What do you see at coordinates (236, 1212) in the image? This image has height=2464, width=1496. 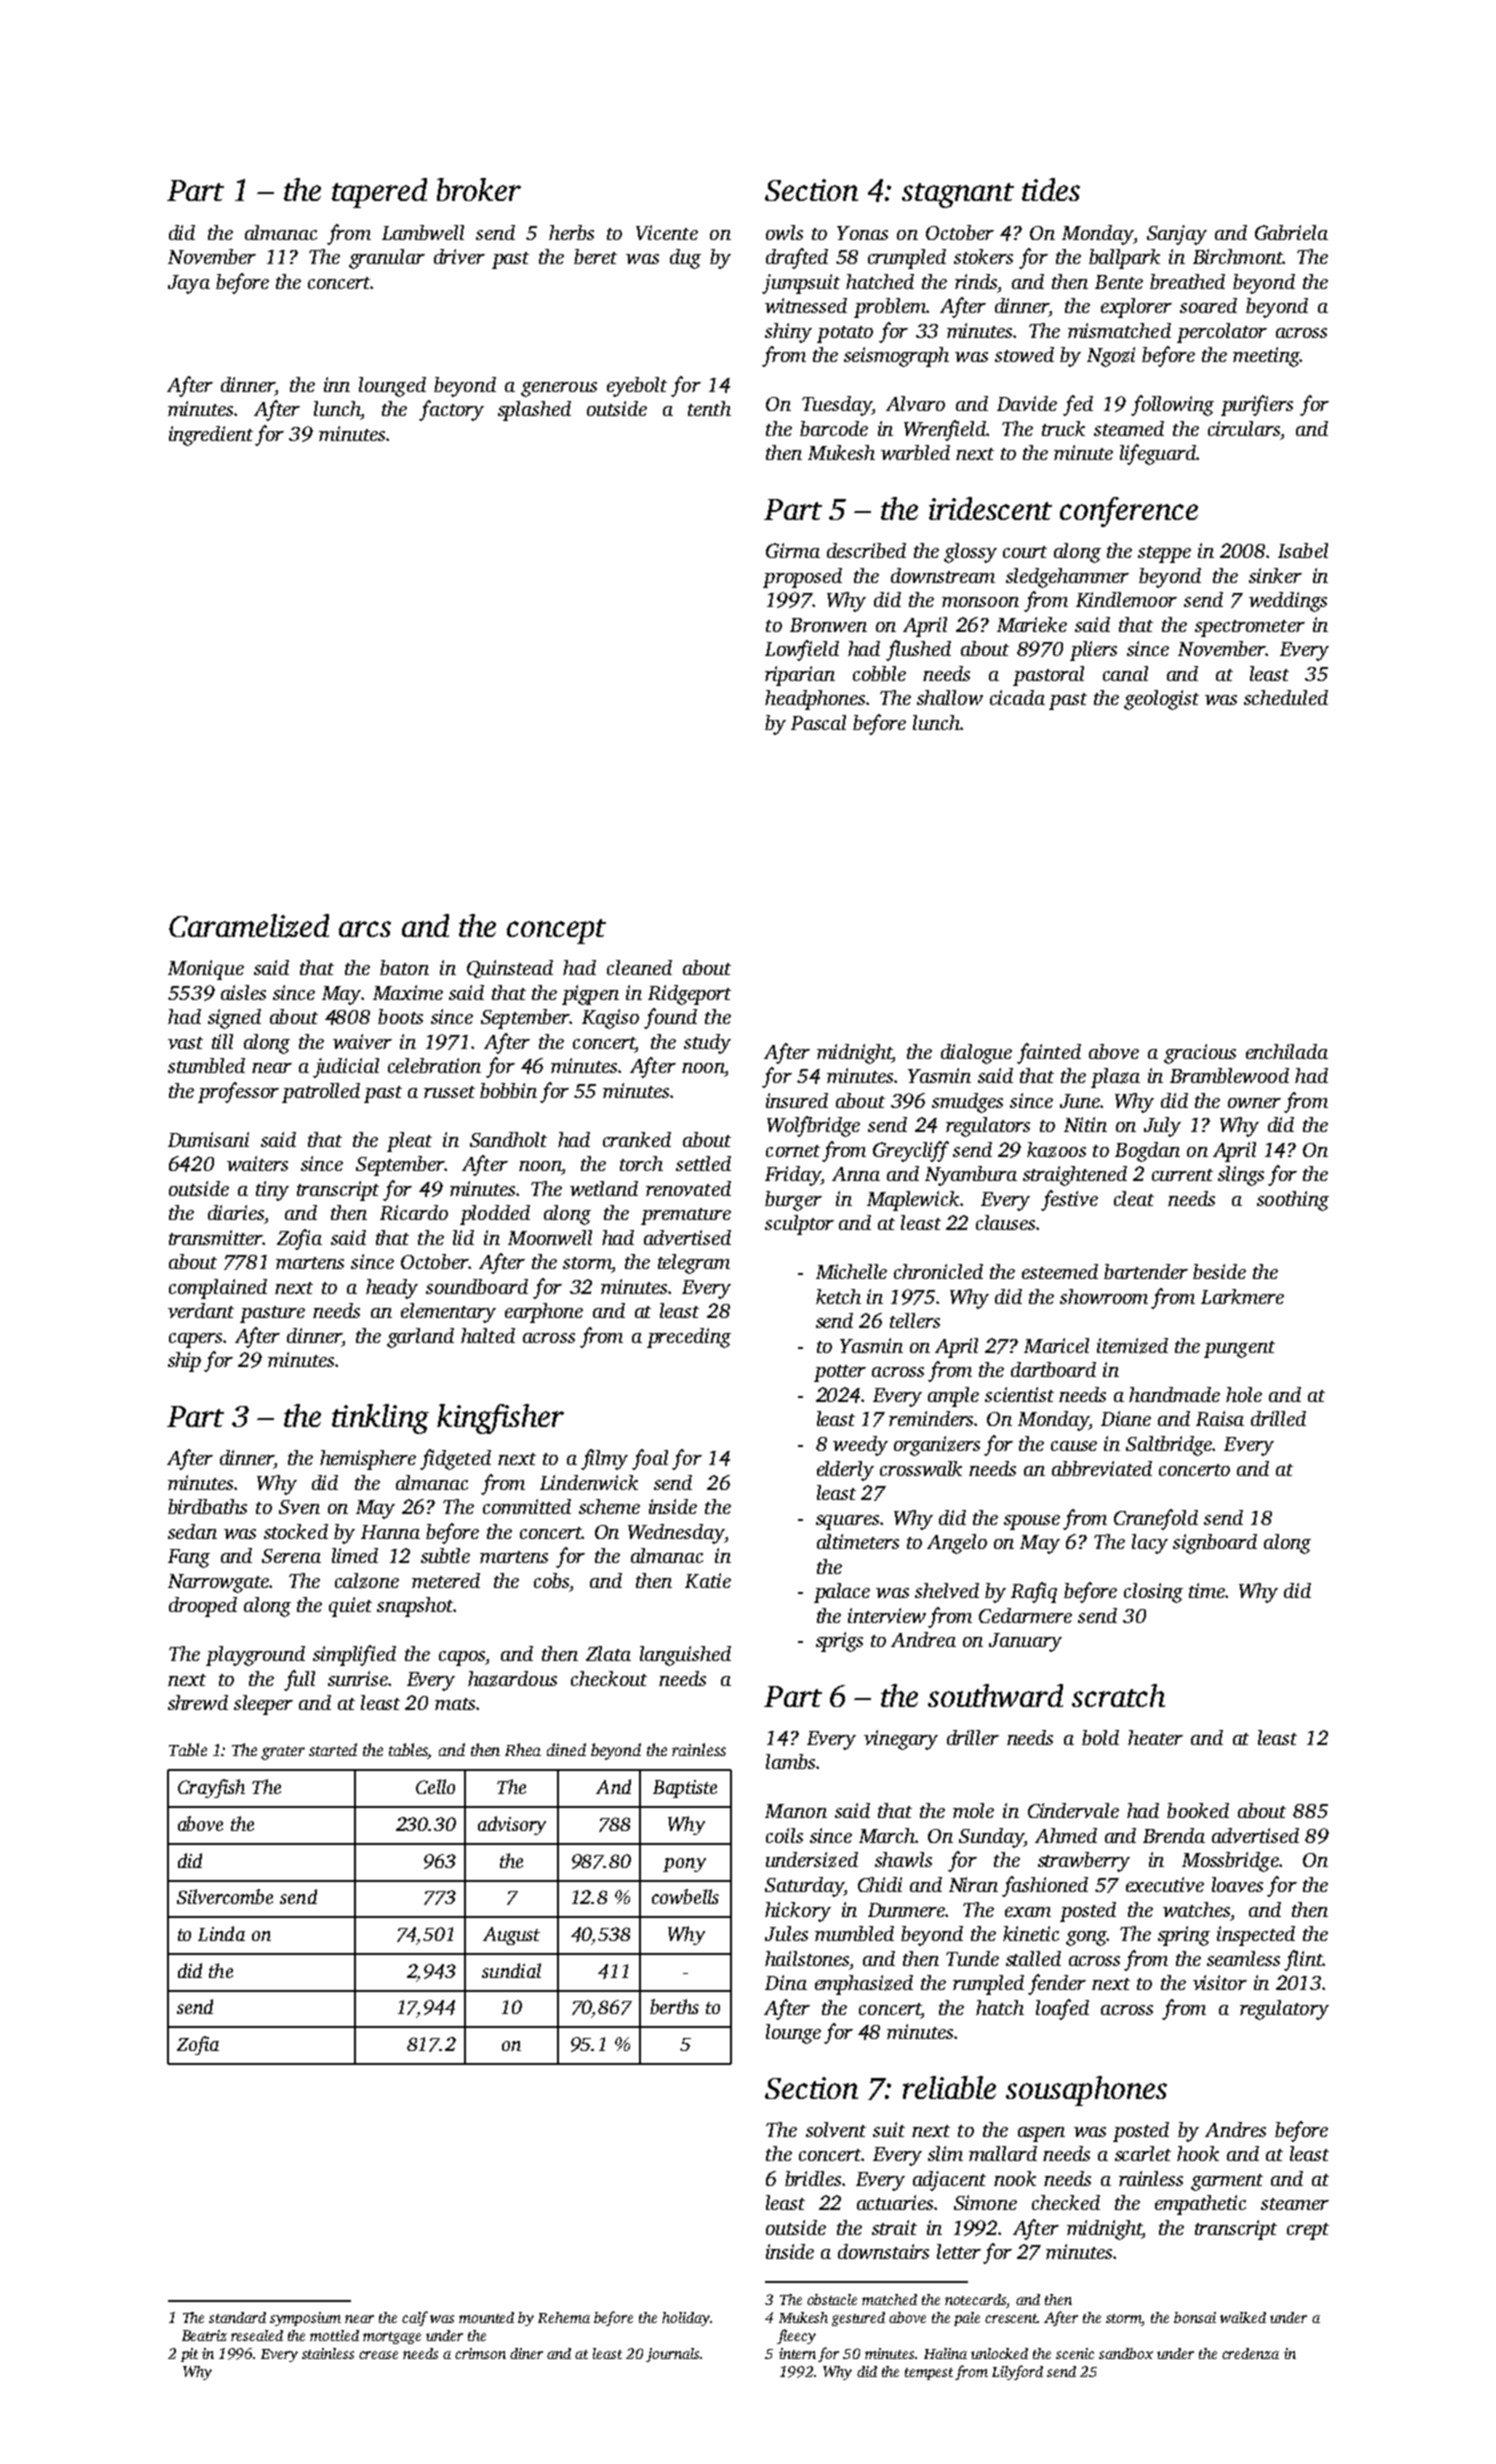 I see `diaries` at bounding box center [236, 1212].
